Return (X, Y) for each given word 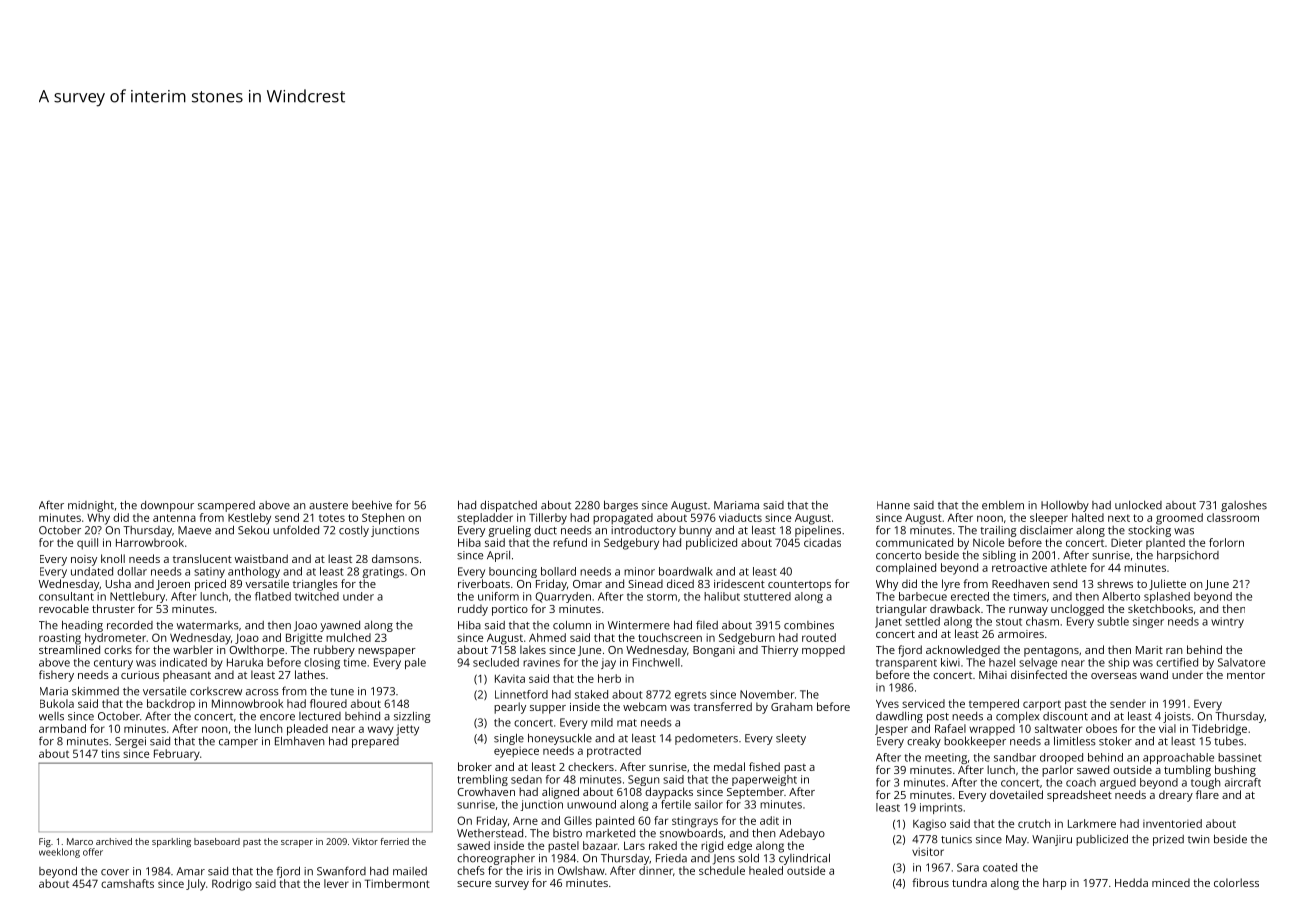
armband (62, 728)
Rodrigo (232, 885)
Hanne (893, 505)
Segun (643, 780)
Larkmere (1092, 823)
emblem (1003, 505)
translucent (202, 558)
